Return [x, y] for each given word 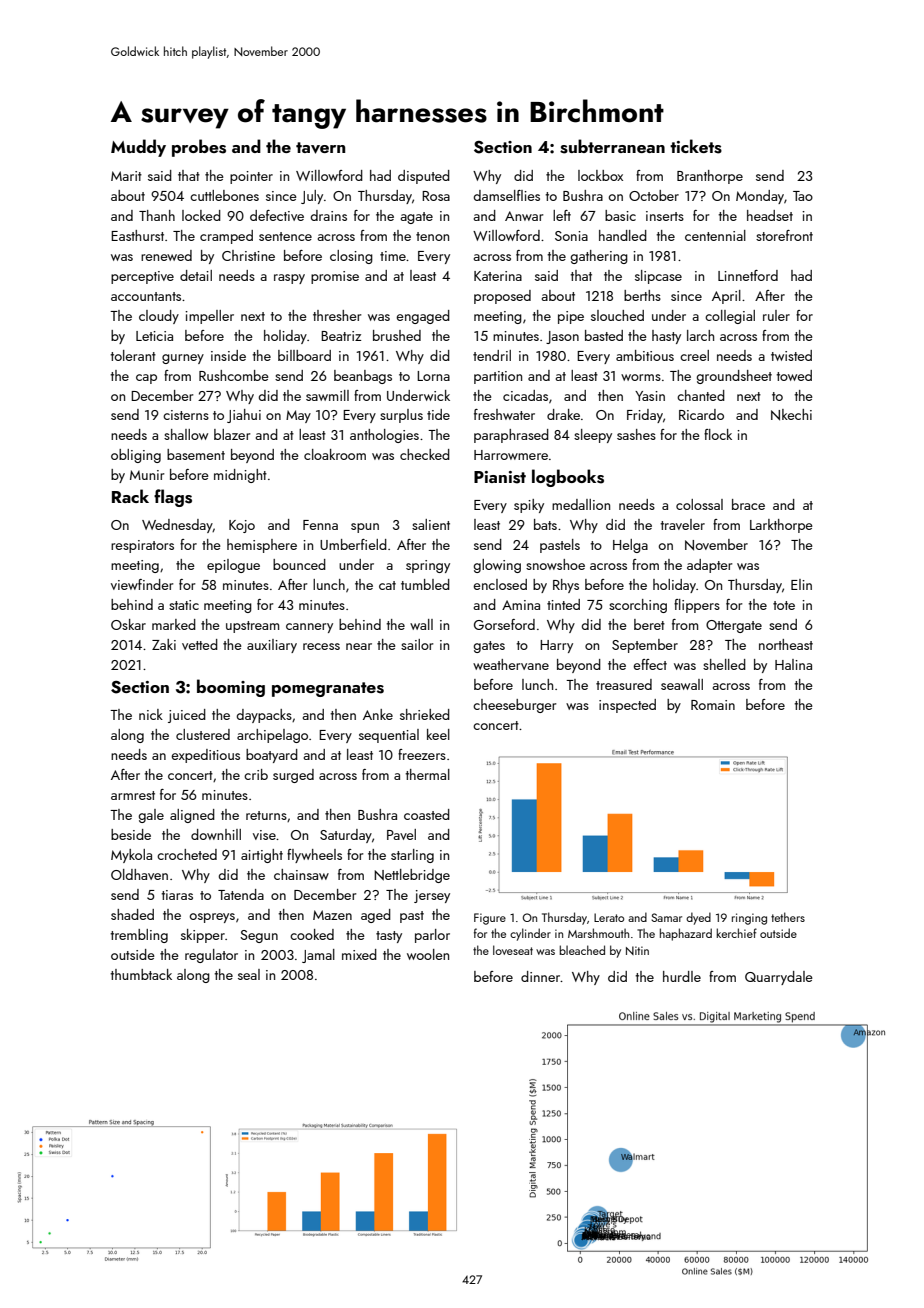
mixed [359, 954]
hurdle [682, 976]
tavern [320, 148]
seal [249, 974]
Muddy [138, 148]
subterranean [612, 146]
